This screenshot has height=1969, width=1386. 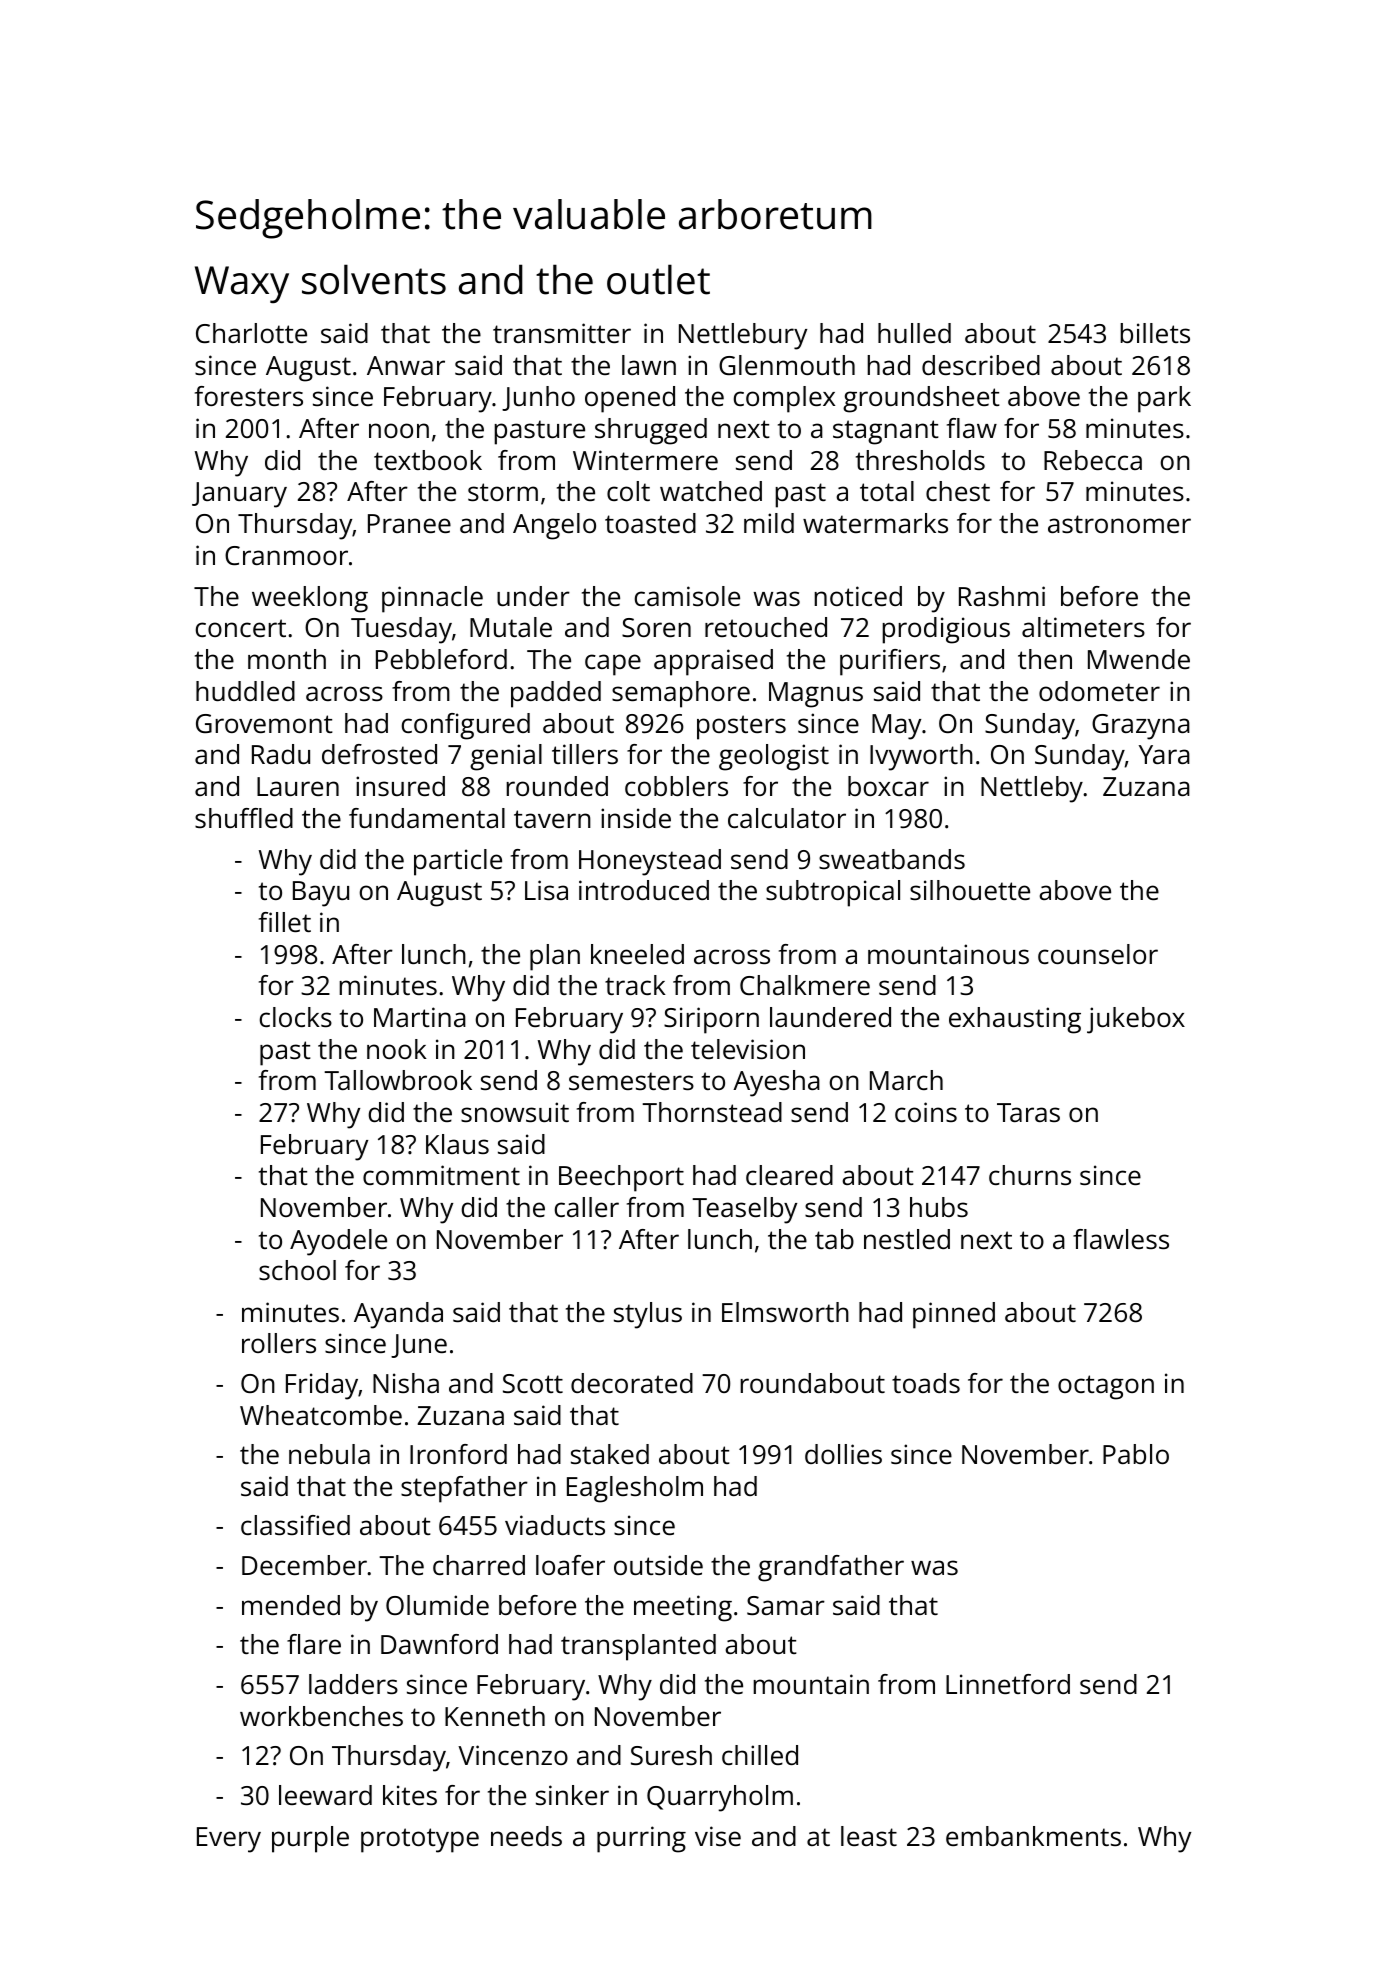 What do you see at coordinates (632, 1383) in the screenshot?
I see `decorated` at bounding box center [632, 1383].
